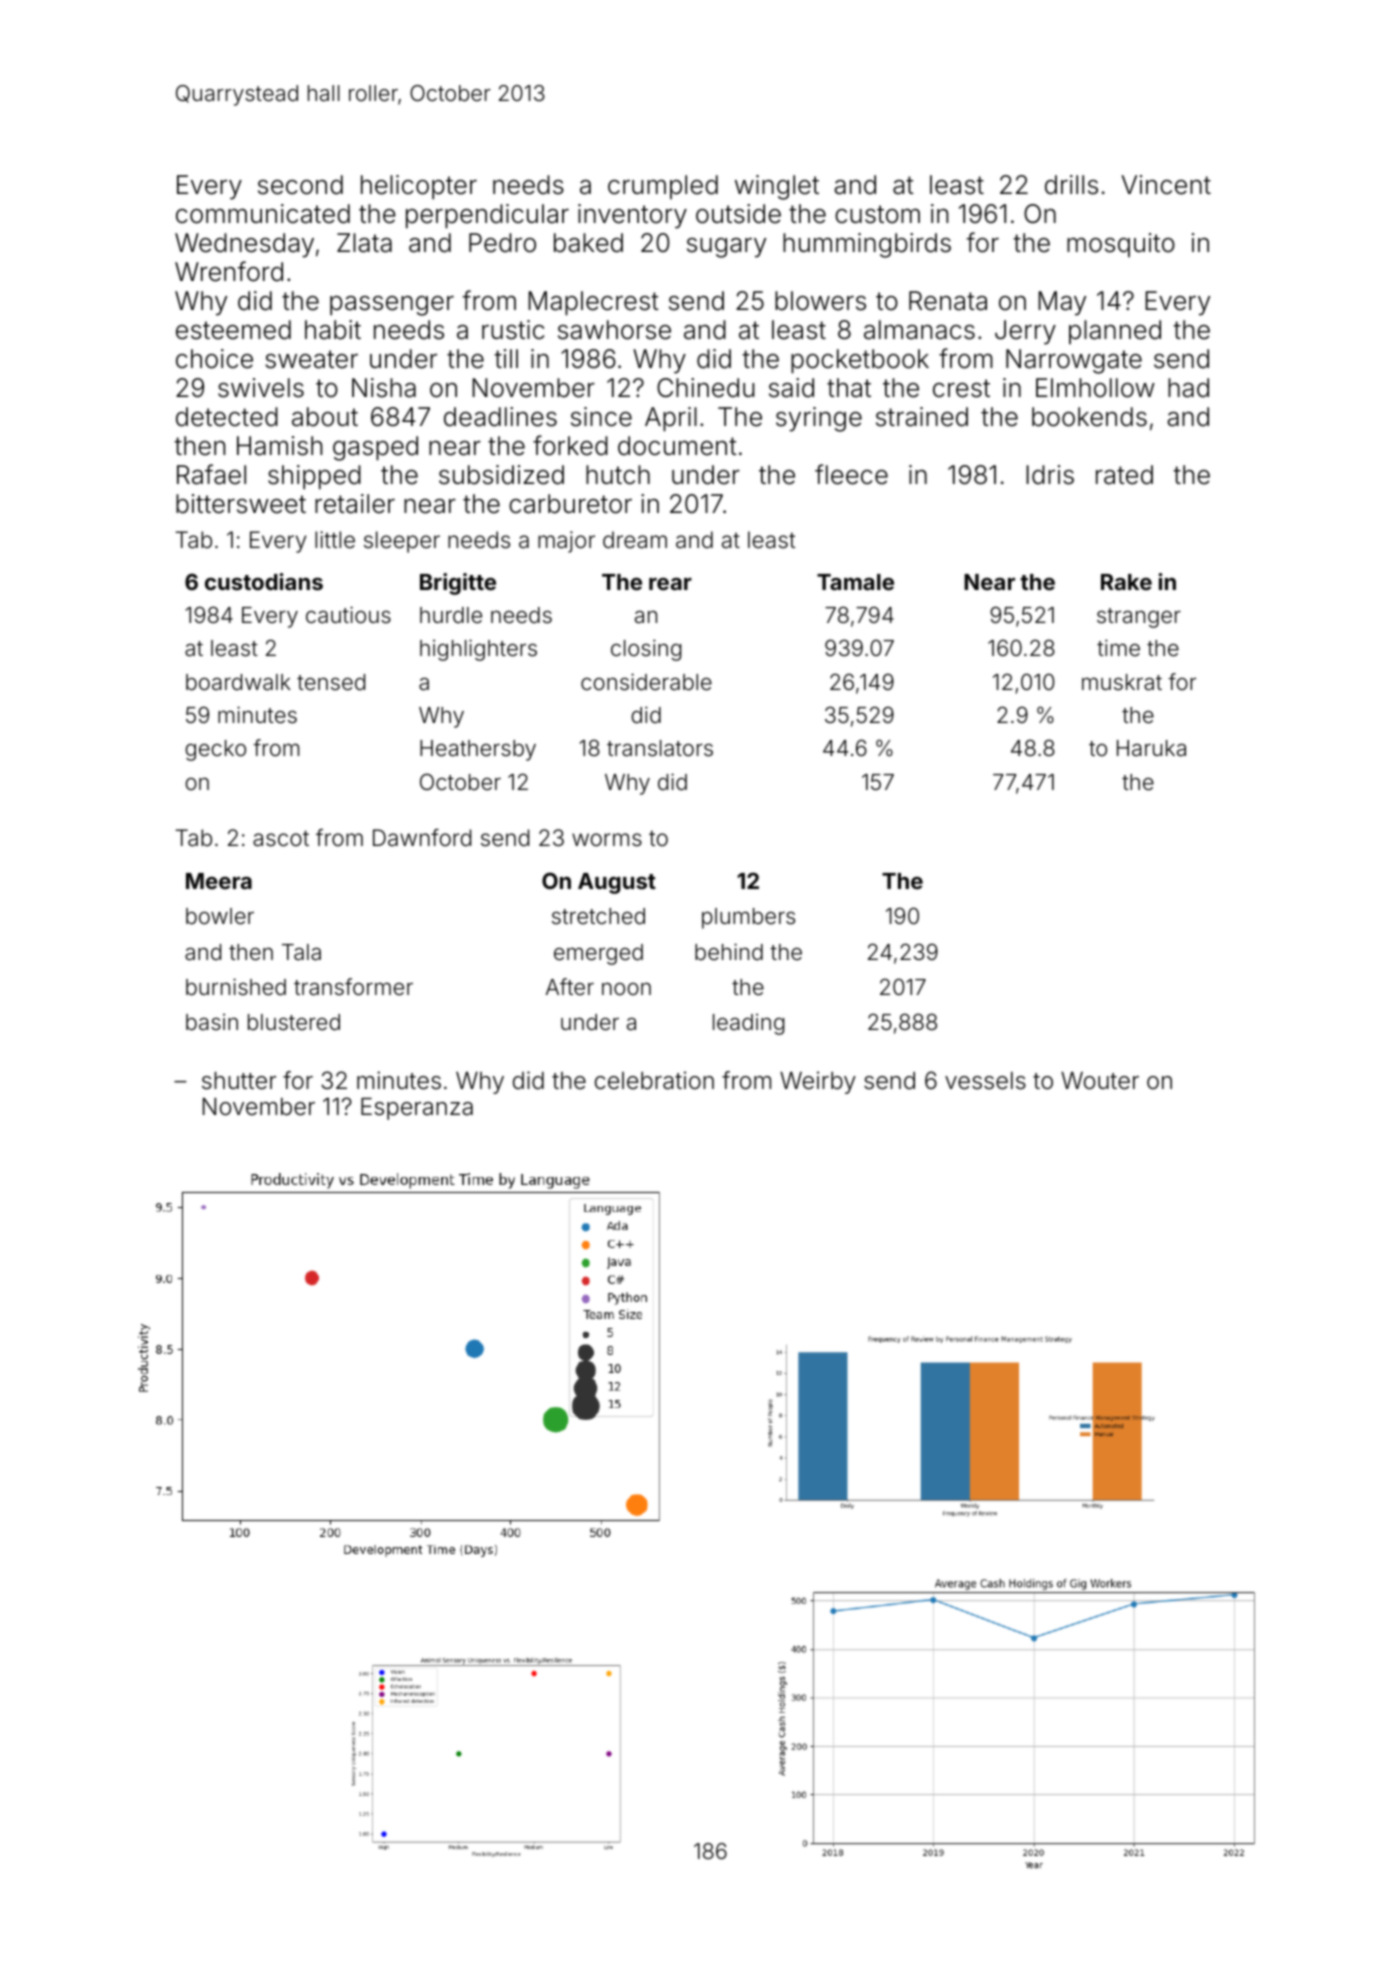 The image size is (1386, 1969). I want to click on forked, so click(570, 445).
